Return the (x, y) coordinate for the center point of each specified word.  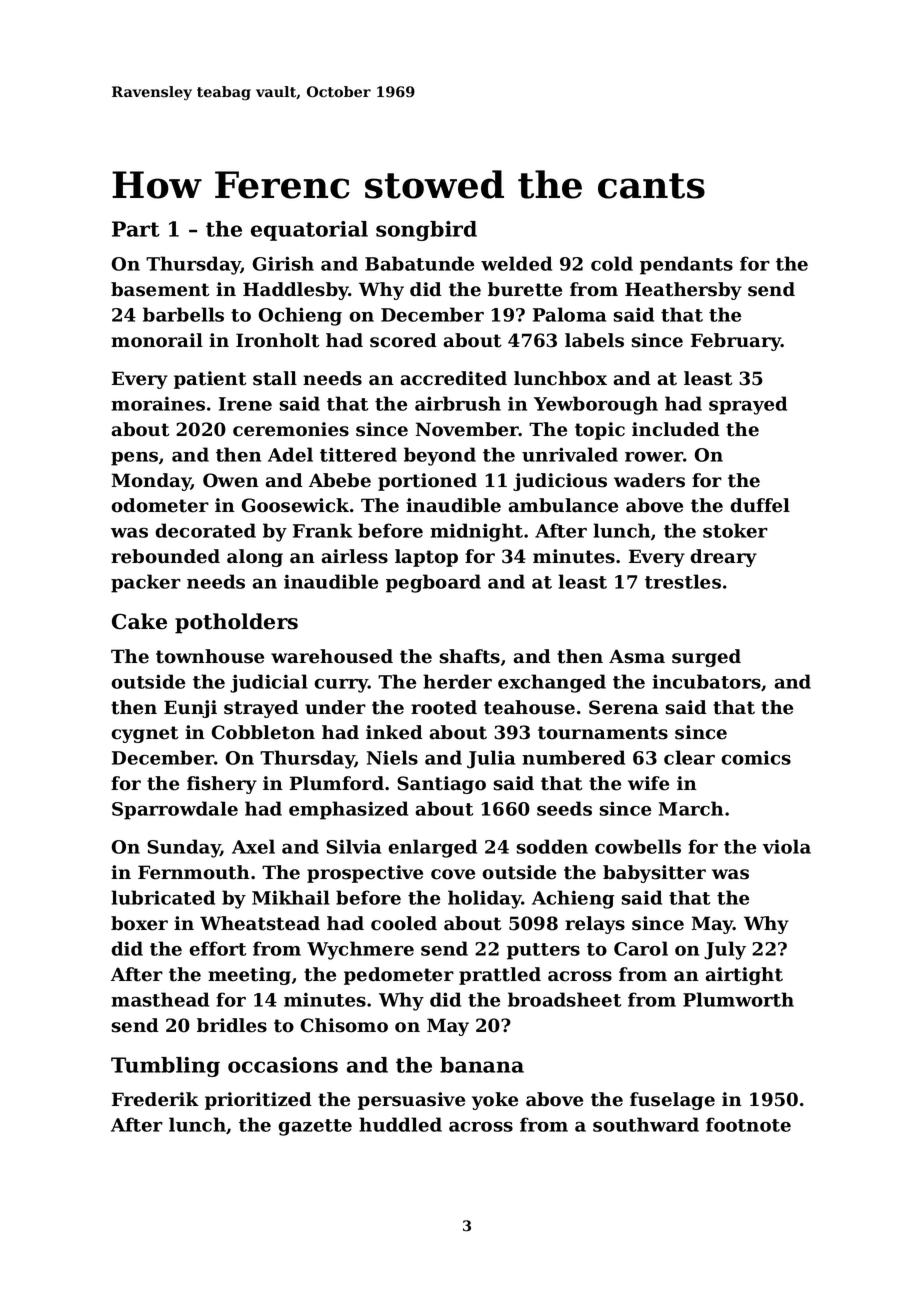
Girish (283, 263)
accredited (453, 378)
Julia (491, 759)
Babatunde (419, 263)
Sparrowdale (175, 810)
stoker (735, 530)
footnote (748, 1124)
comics (756, 757)
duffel (760, 505)
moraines (158, 403)
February (736, 342)
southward (646, 1124)
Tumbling (165, 1067)
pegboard (433, 583)
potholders (236, 623)
